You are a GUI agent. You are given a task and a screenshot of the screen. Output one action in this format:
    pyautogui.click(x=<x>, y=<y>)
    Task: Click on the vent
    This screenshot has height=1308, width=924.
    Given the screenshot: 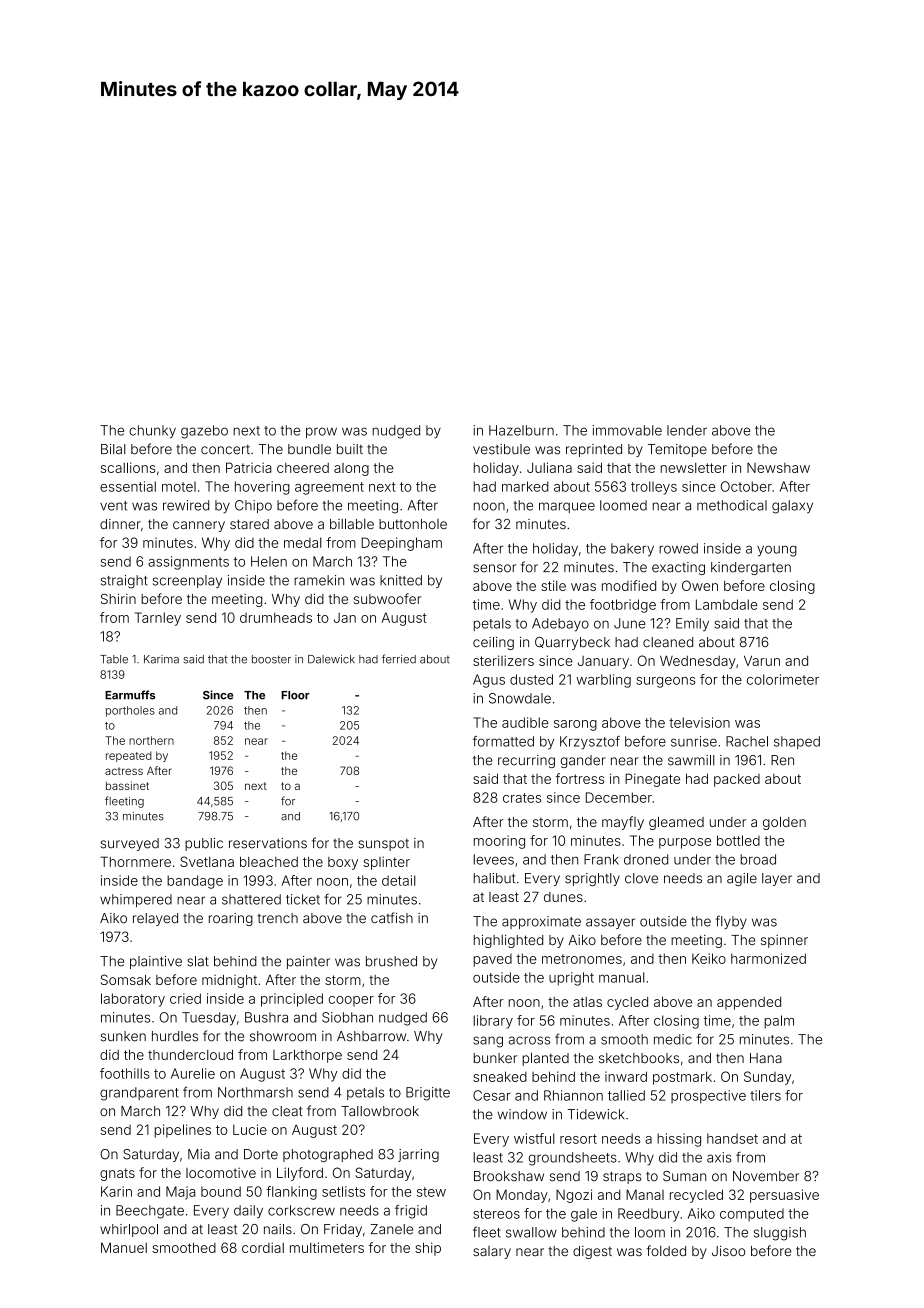 What is the action you would take?
    pyautogui.click(x=113, y=506)
